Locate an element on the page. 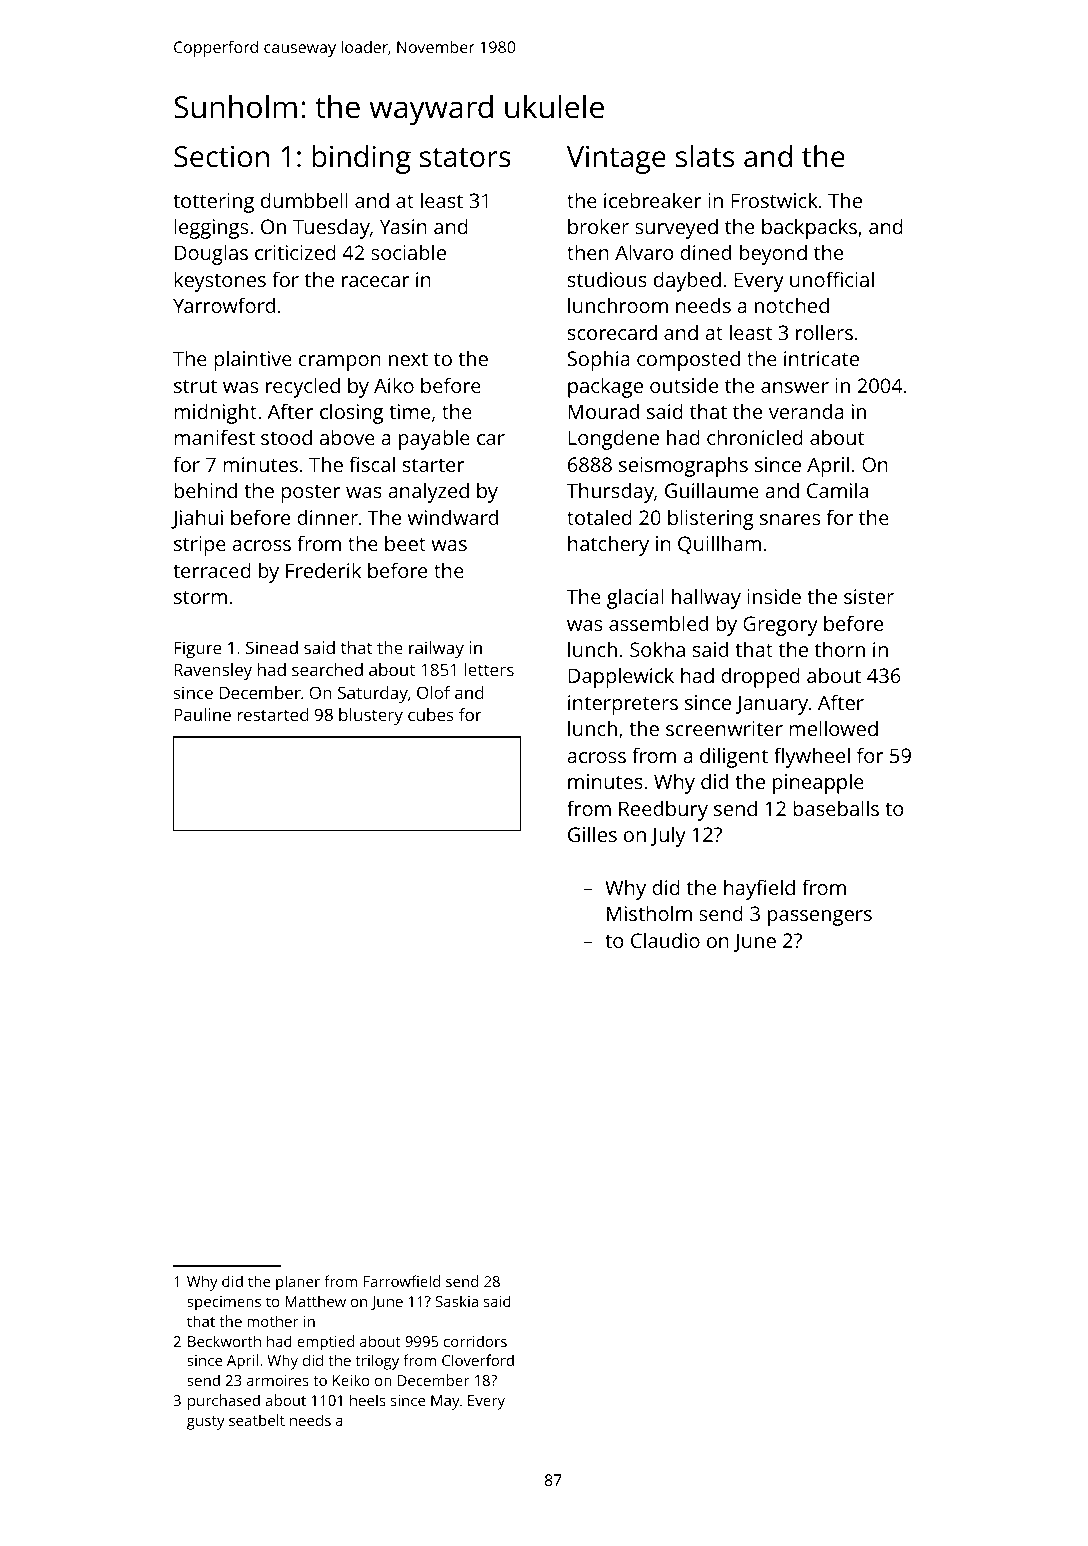 The image size is (1088, 1546). Dapplewick is located at coordinates (621, 677).
